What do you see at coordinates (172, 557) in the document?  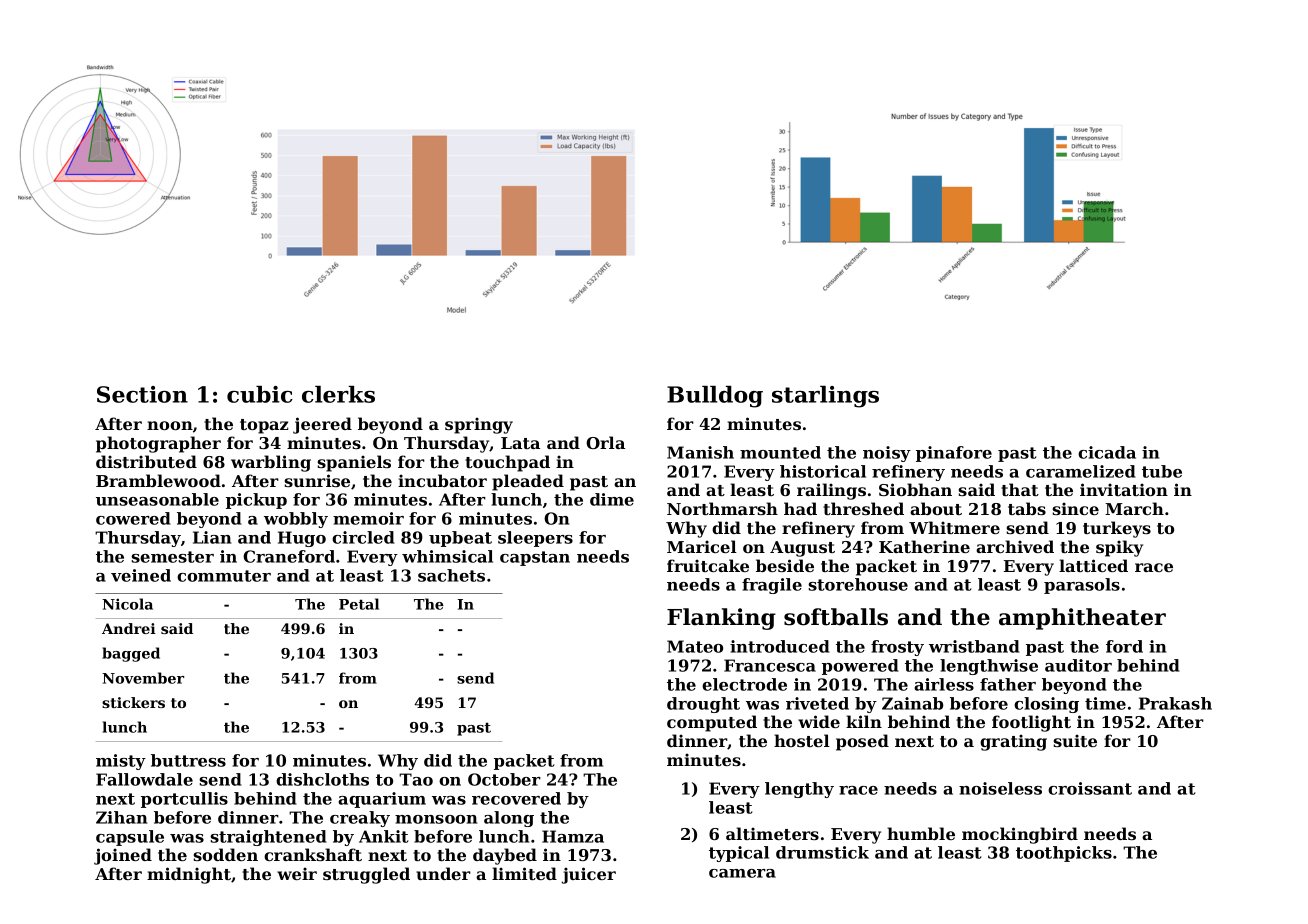 I see `semester` at bounding box center [172, 557].
